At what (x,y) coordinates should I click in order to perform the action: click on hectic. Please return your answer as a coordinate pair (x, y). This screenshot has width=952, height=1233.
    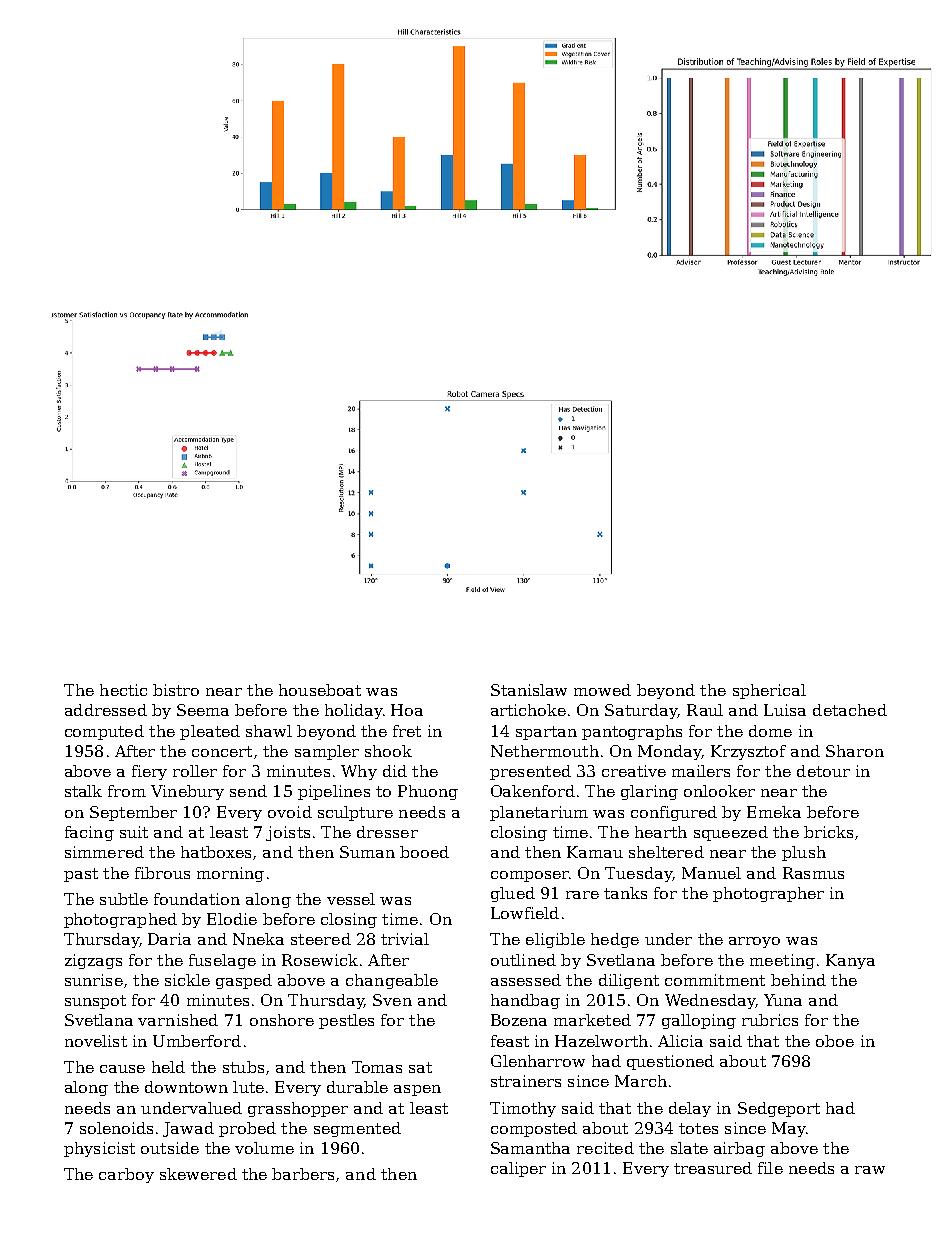
    Looking at the image, I should click on (123, 690).
